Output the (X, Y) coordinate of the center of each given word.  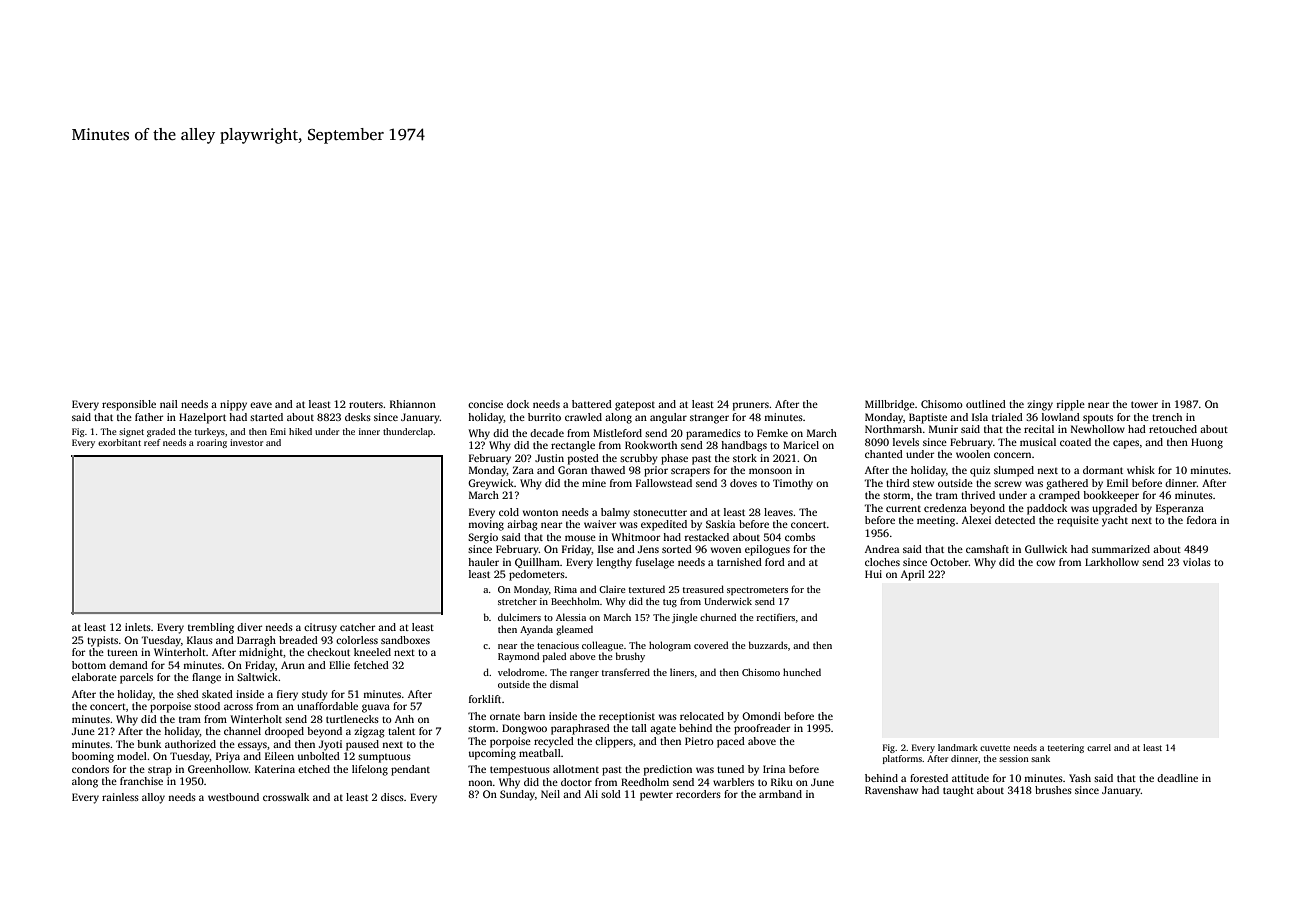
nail (169, 404)
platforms (902, 759)
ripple (1071, 405)
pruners (751, 406)
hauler (483, 562)
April (913, 575)
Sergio (483, 538)
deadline (1177, 778)
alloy (153, 798)
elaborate (94, 677)
